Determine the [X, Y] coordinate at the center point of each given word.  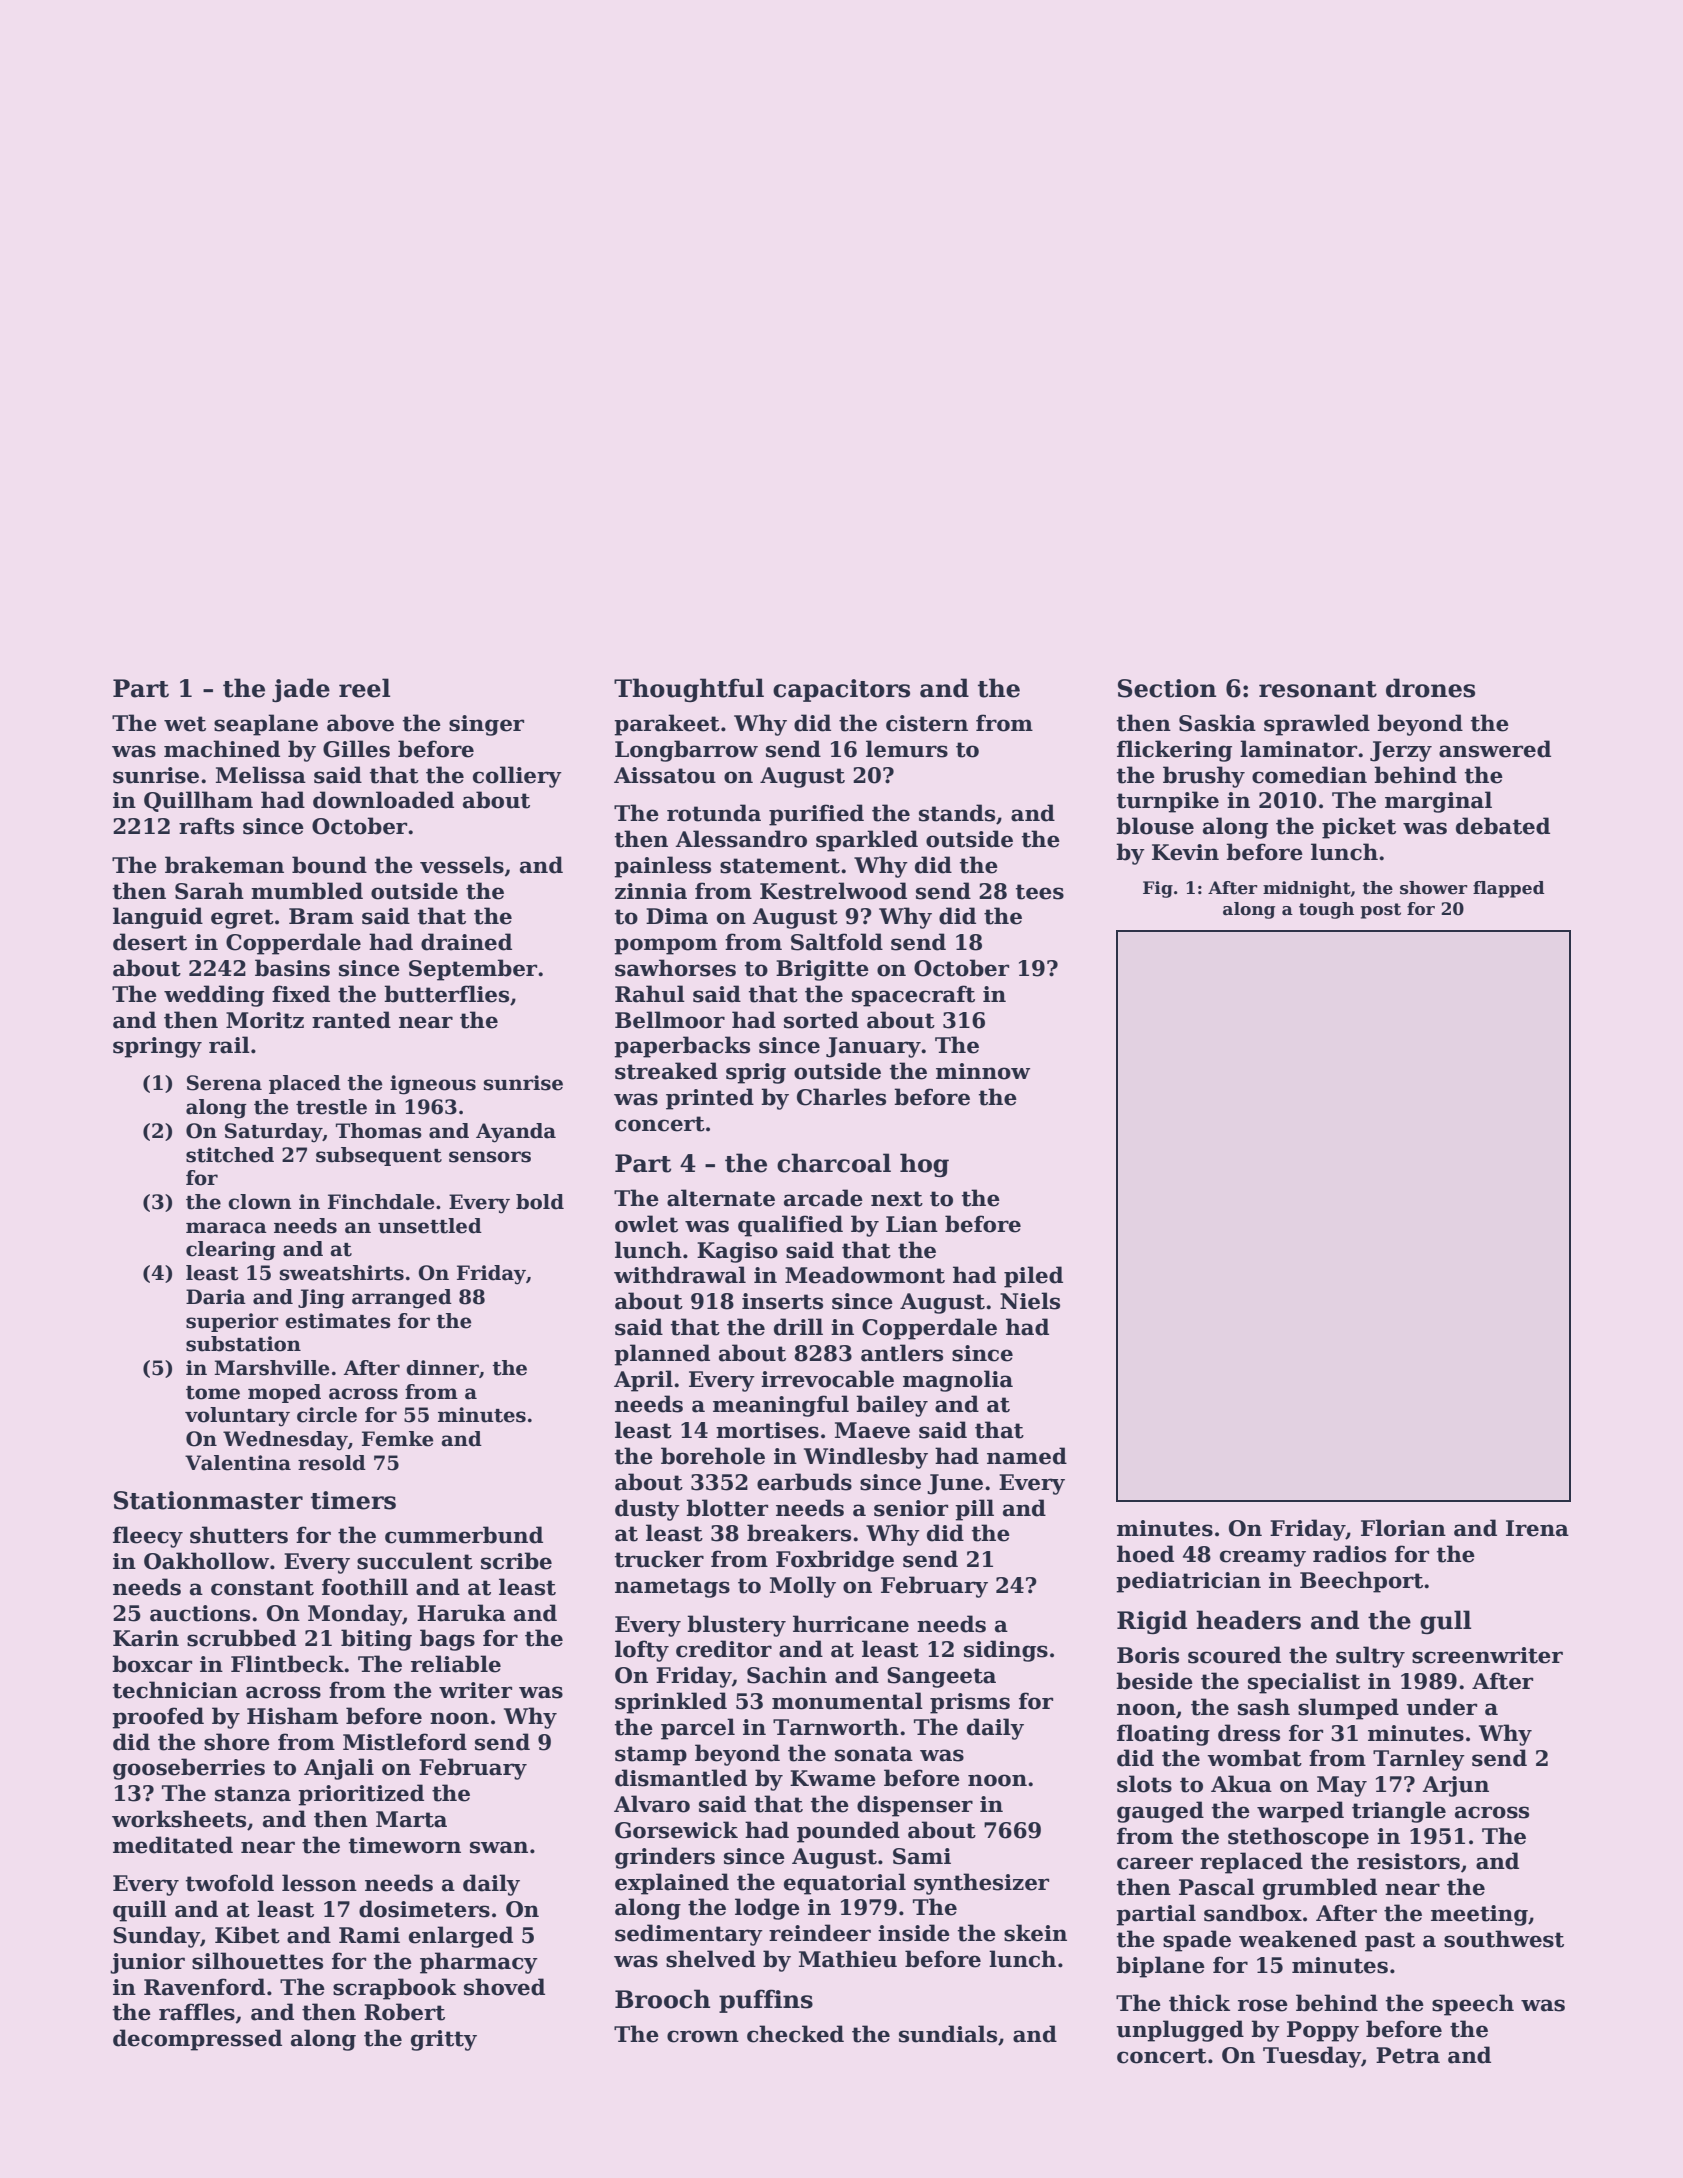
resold [332, 1463]
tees [1040, 892]
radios [1349, 1554]
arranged [402, 1299]
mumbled [307, 891]
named [1027, 1456]
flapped [1509, 889]
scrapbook [394, 1989]
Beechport [1361, 1582]
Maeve [872, 1430]
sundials [948, 2034]
